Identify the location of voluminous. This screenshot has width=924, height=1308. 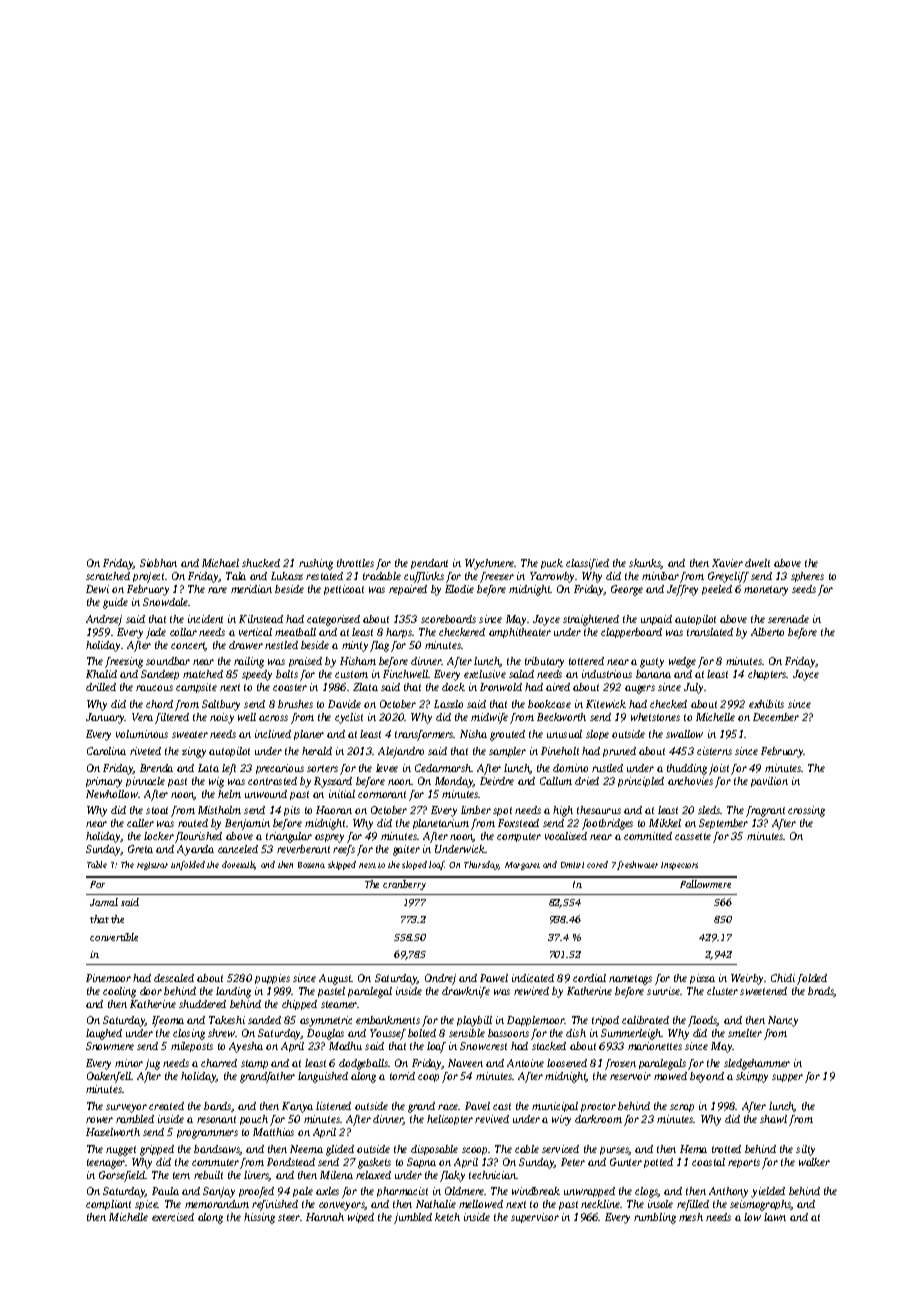
(142, 734).
